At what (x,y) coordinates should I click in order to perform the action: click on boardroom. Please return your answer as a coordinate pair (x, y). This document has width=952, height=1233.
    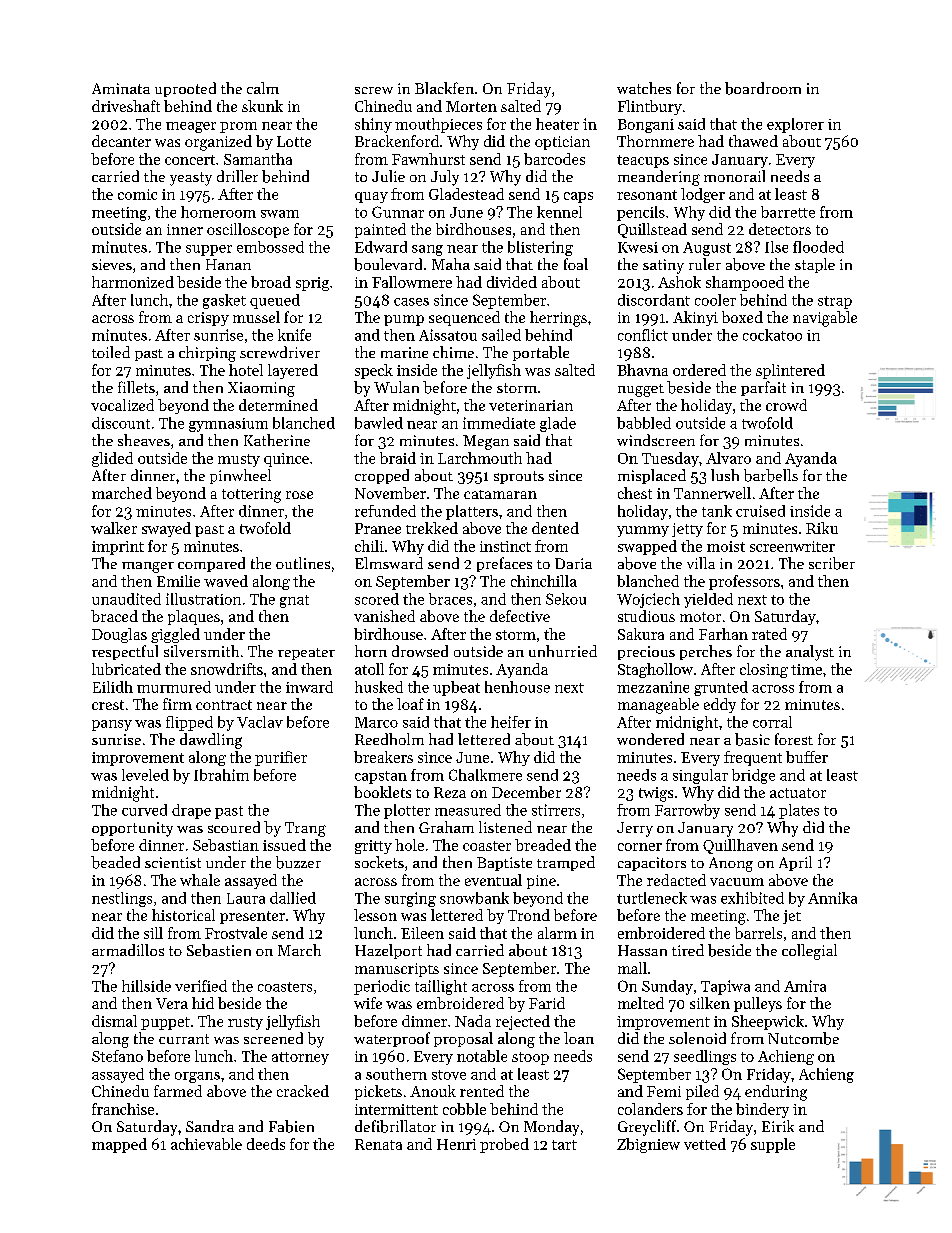
    Looking at the image, I should click on (763, 88).
